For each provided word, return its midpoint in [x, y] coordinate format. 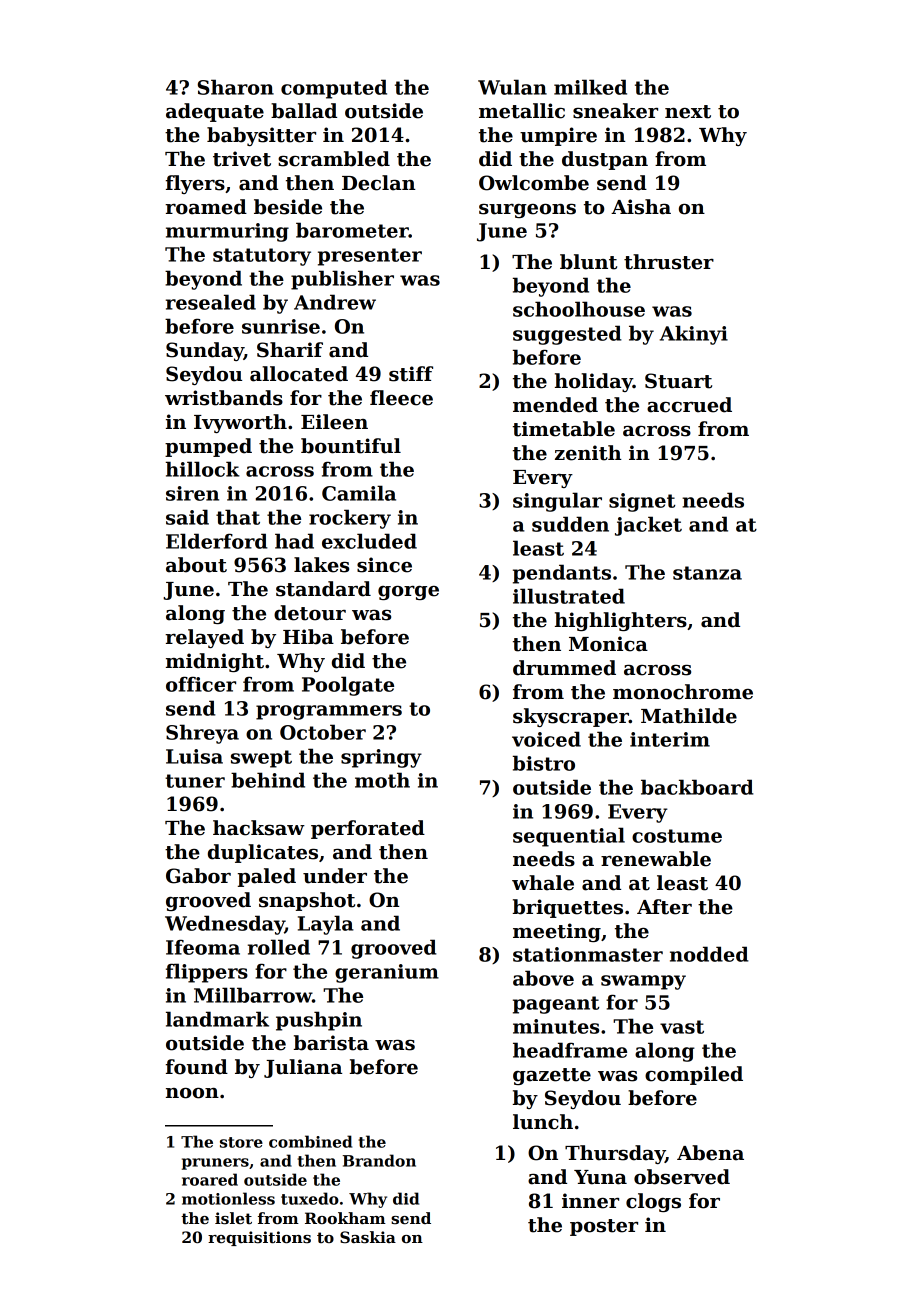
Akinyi [694, 335]
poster [604, 1227]
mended [555, 405]
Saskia [368, 1237]
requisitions [259, 1238]
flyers [195, 184]
